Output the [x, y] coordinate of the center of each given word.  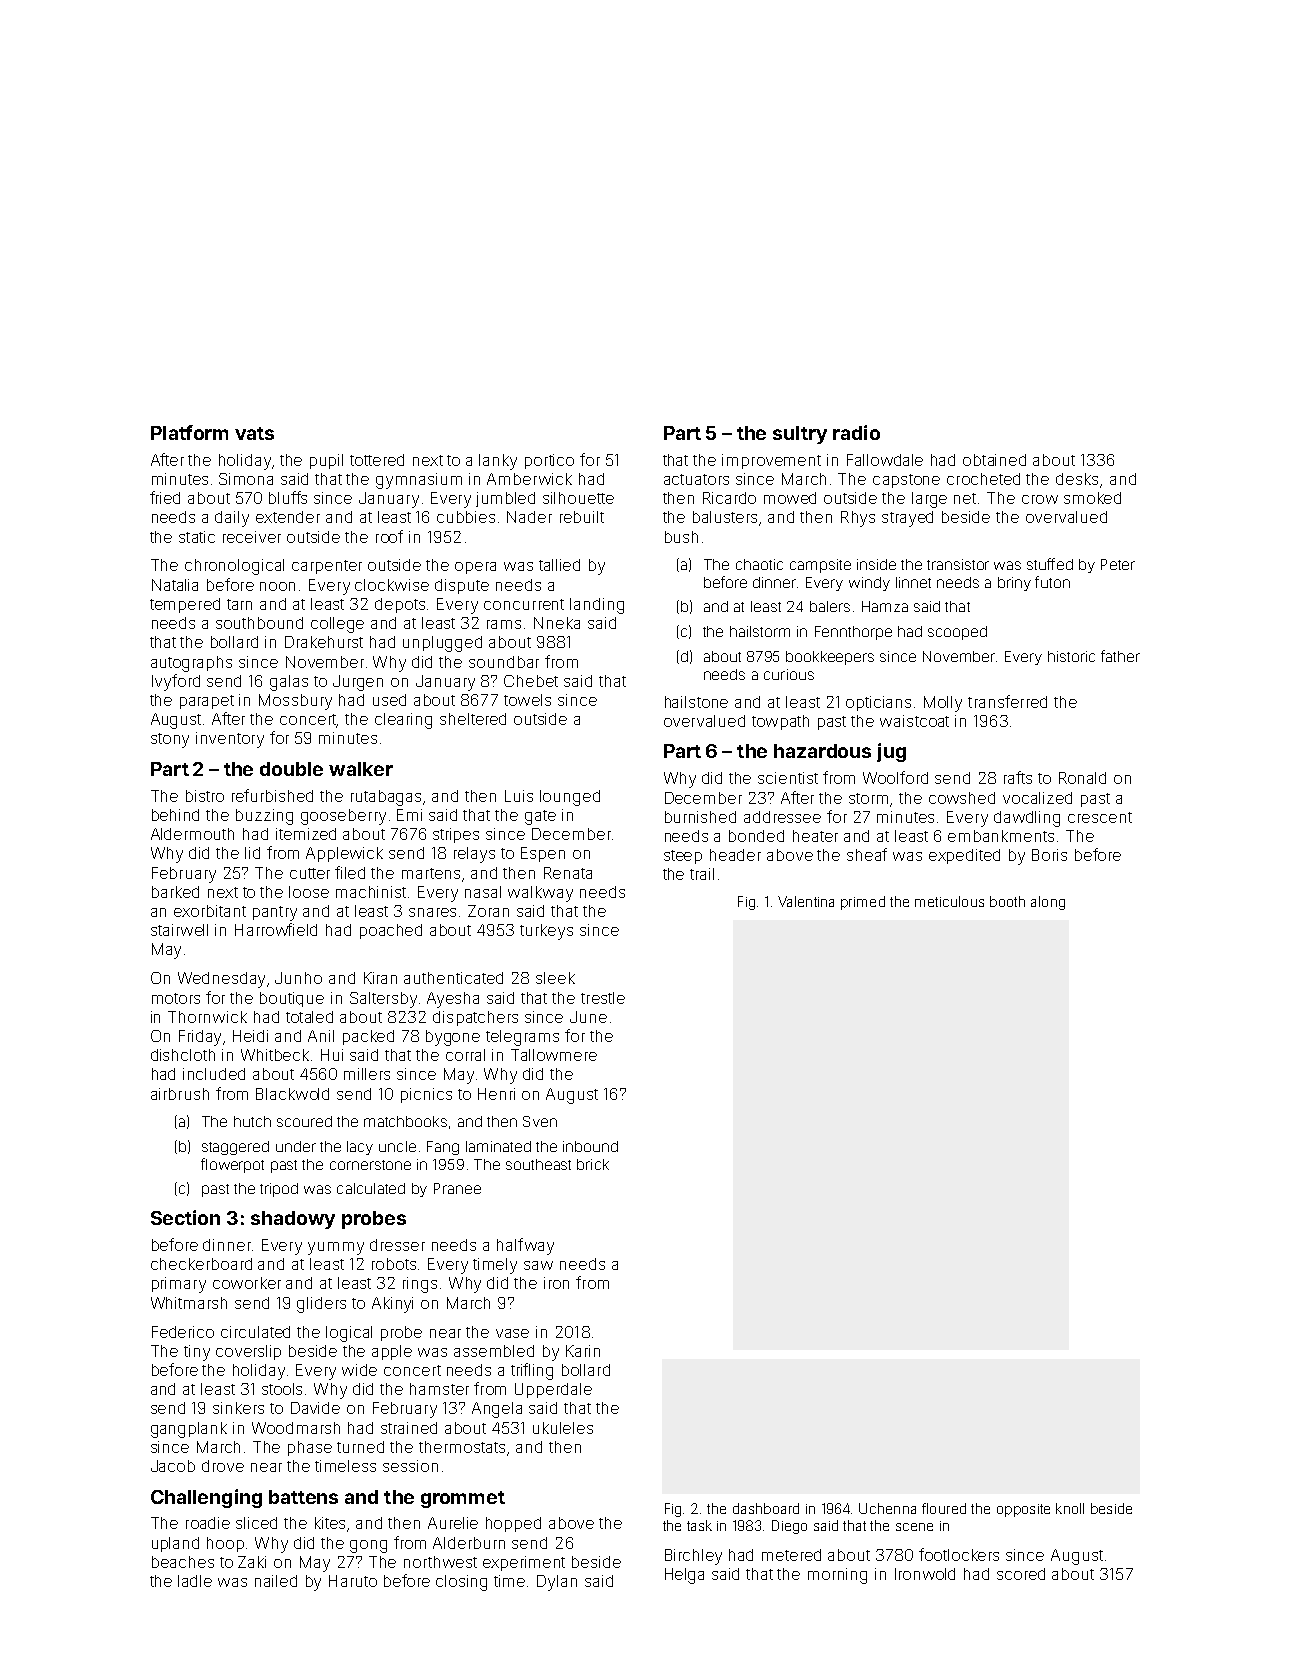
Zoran [488, 911]
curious [789, 674]
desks [1077, 479]
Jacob [173, 1466]
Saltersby [383, 1000]
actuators [696, 479]
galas [289, 683]
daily [232, 519]
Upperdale [553, 1390]
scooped [957, 633]
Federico [183, 1332]
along [1048, 903]
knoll [1070, 1508]
